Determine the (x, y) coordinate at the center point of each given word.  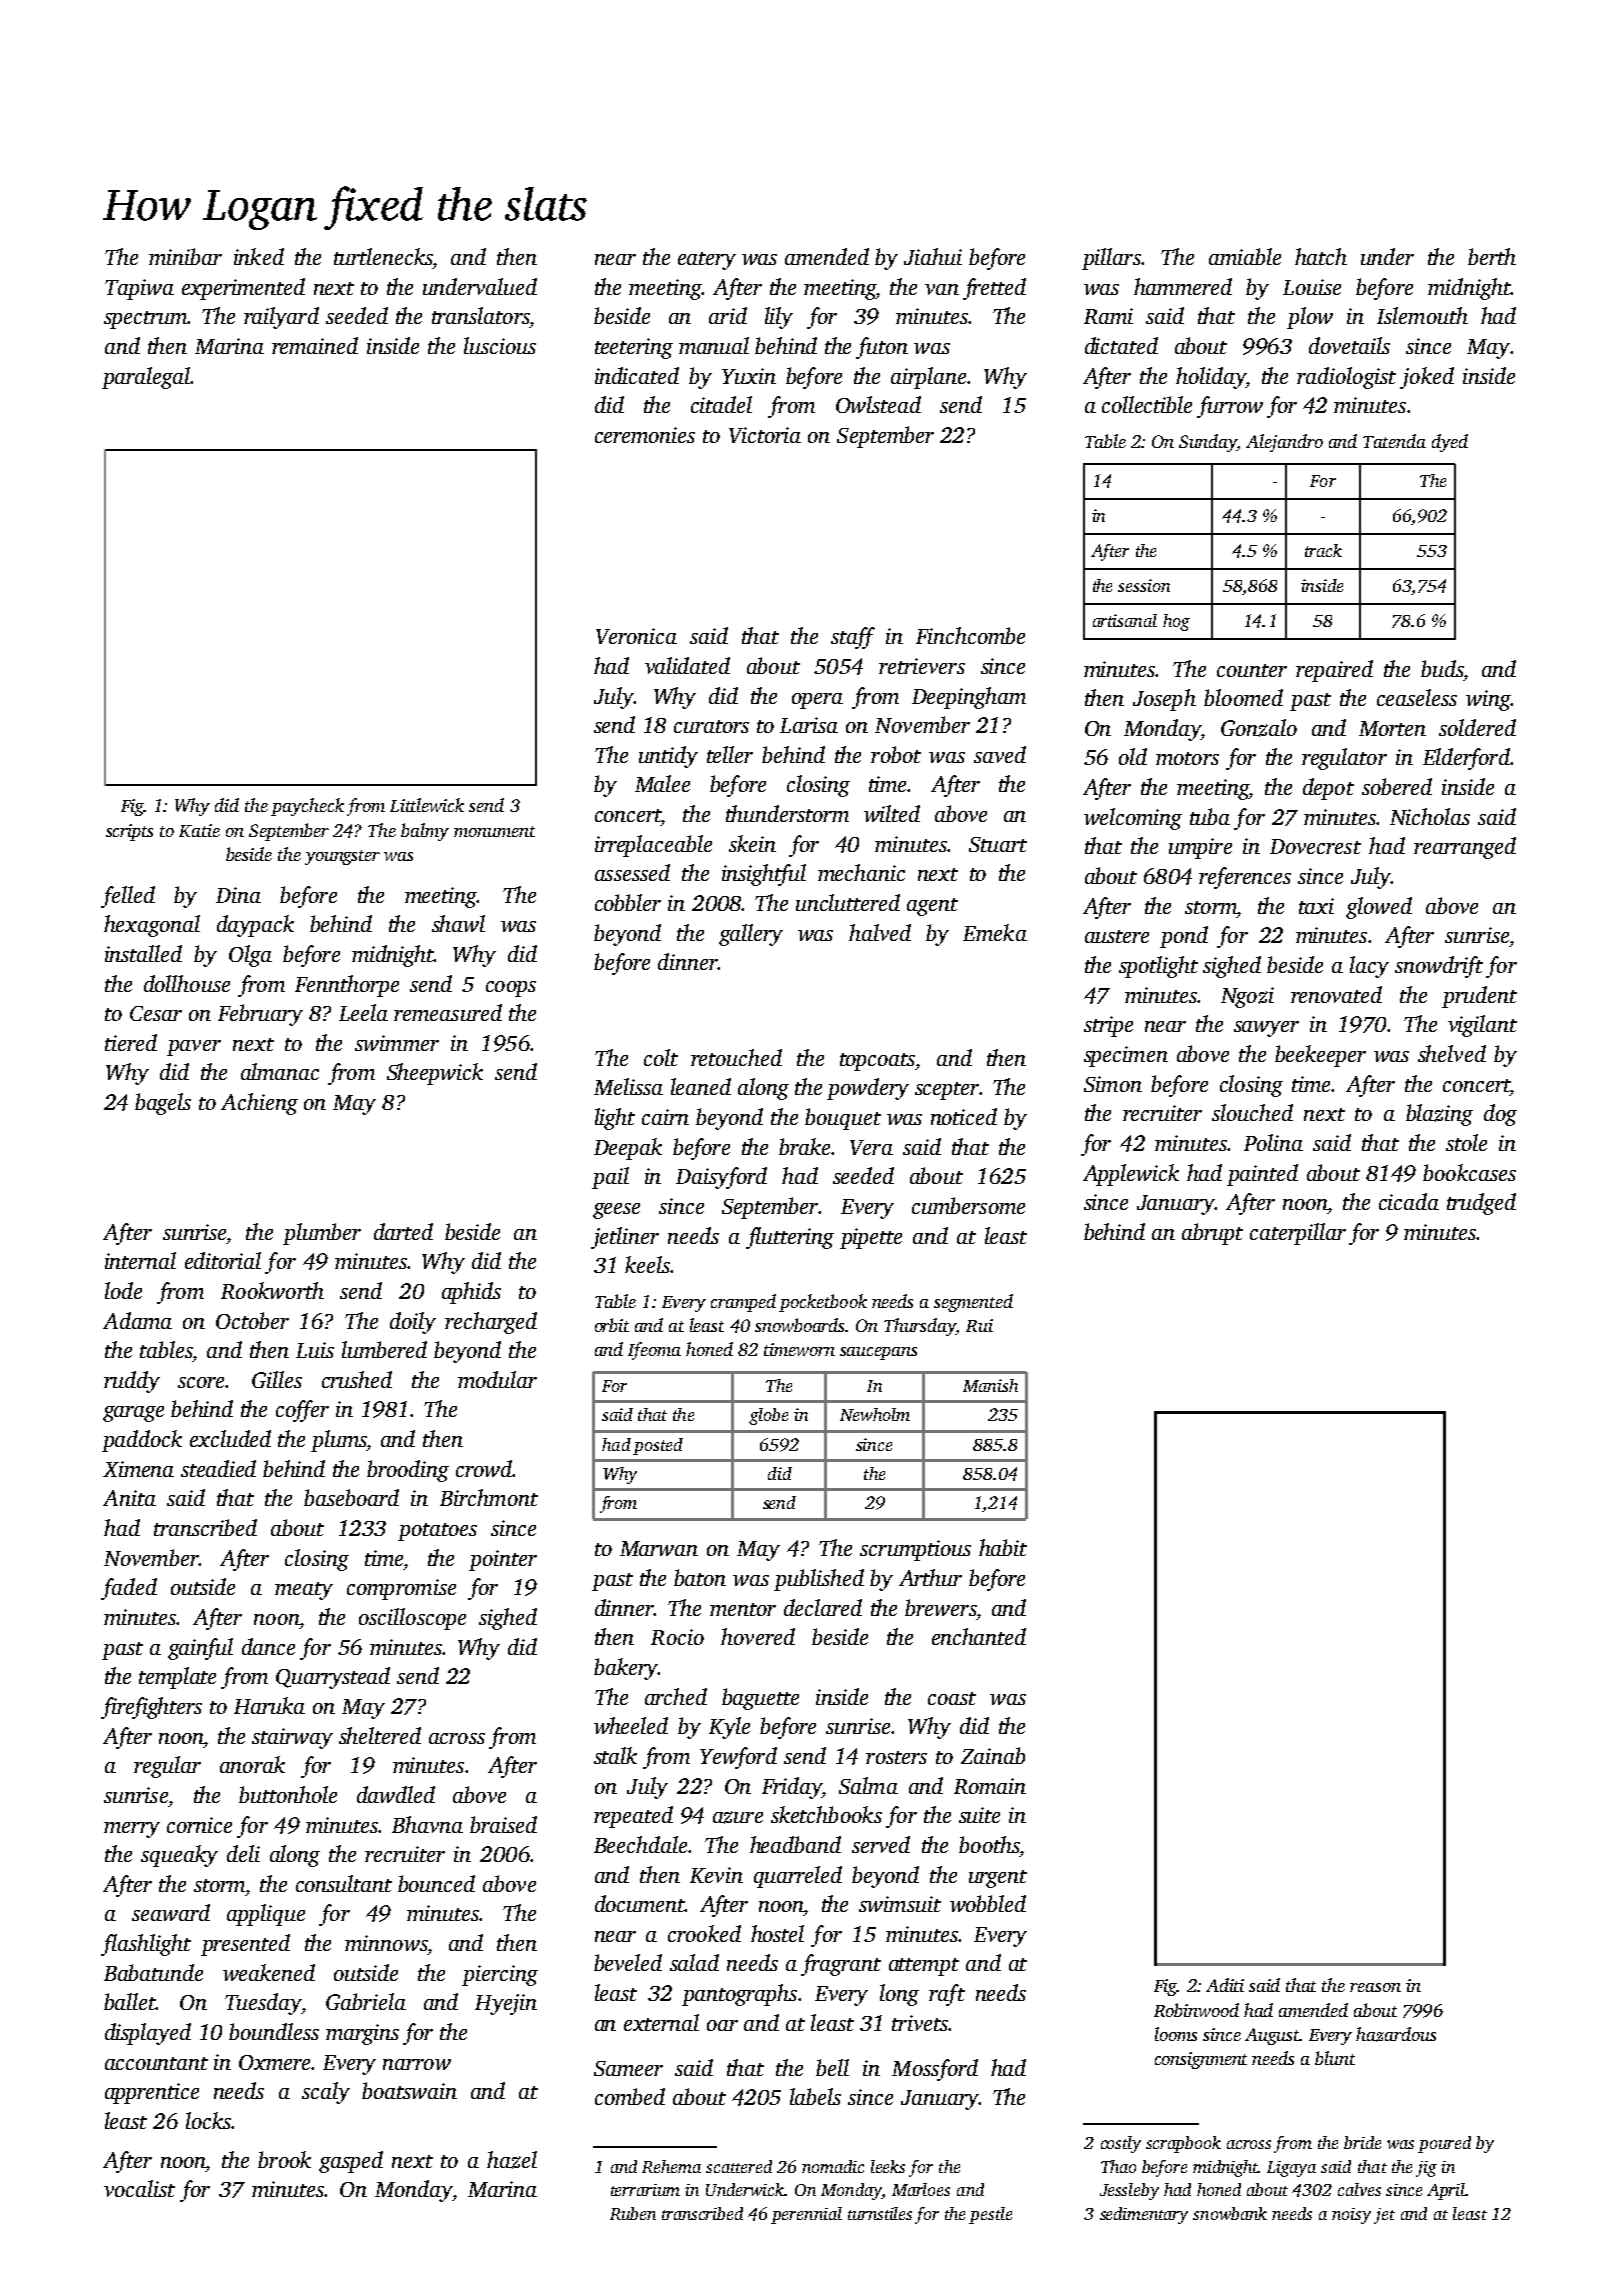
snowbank (1230, 2213)
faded (129, 1589)
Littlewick (427, 805)
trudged (1481, 1204)
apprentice (152, 2093)
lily (779, 318)
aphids (471, 1293)
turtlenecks (383, 256)
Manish (990, 1385)
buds (1442, 668)
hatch (1321, 256)
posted (658, 1446)
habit (1003, 1547)
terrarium (645, 2190)
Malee (662, 783)
